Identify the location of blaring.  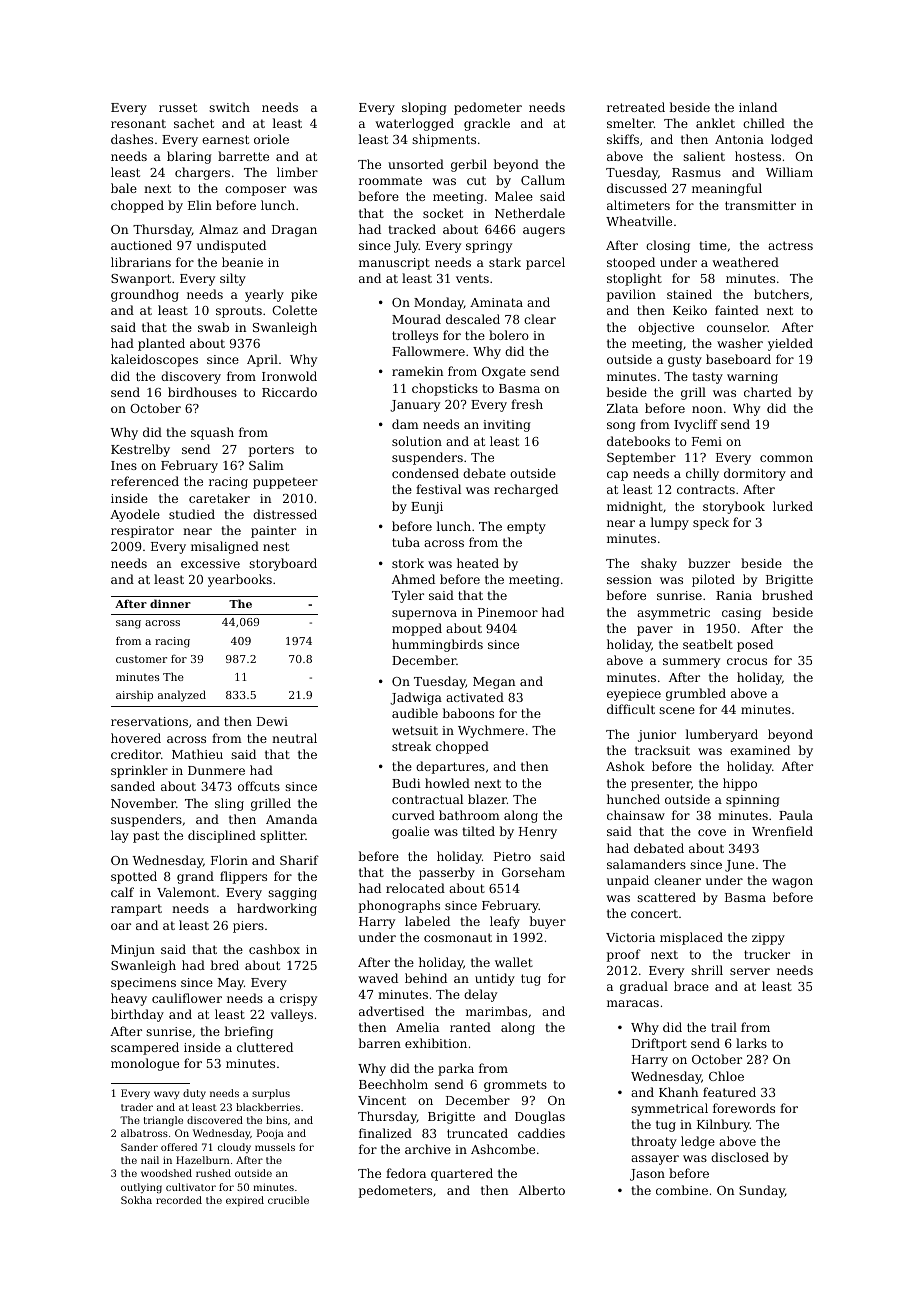
(189, 157).
